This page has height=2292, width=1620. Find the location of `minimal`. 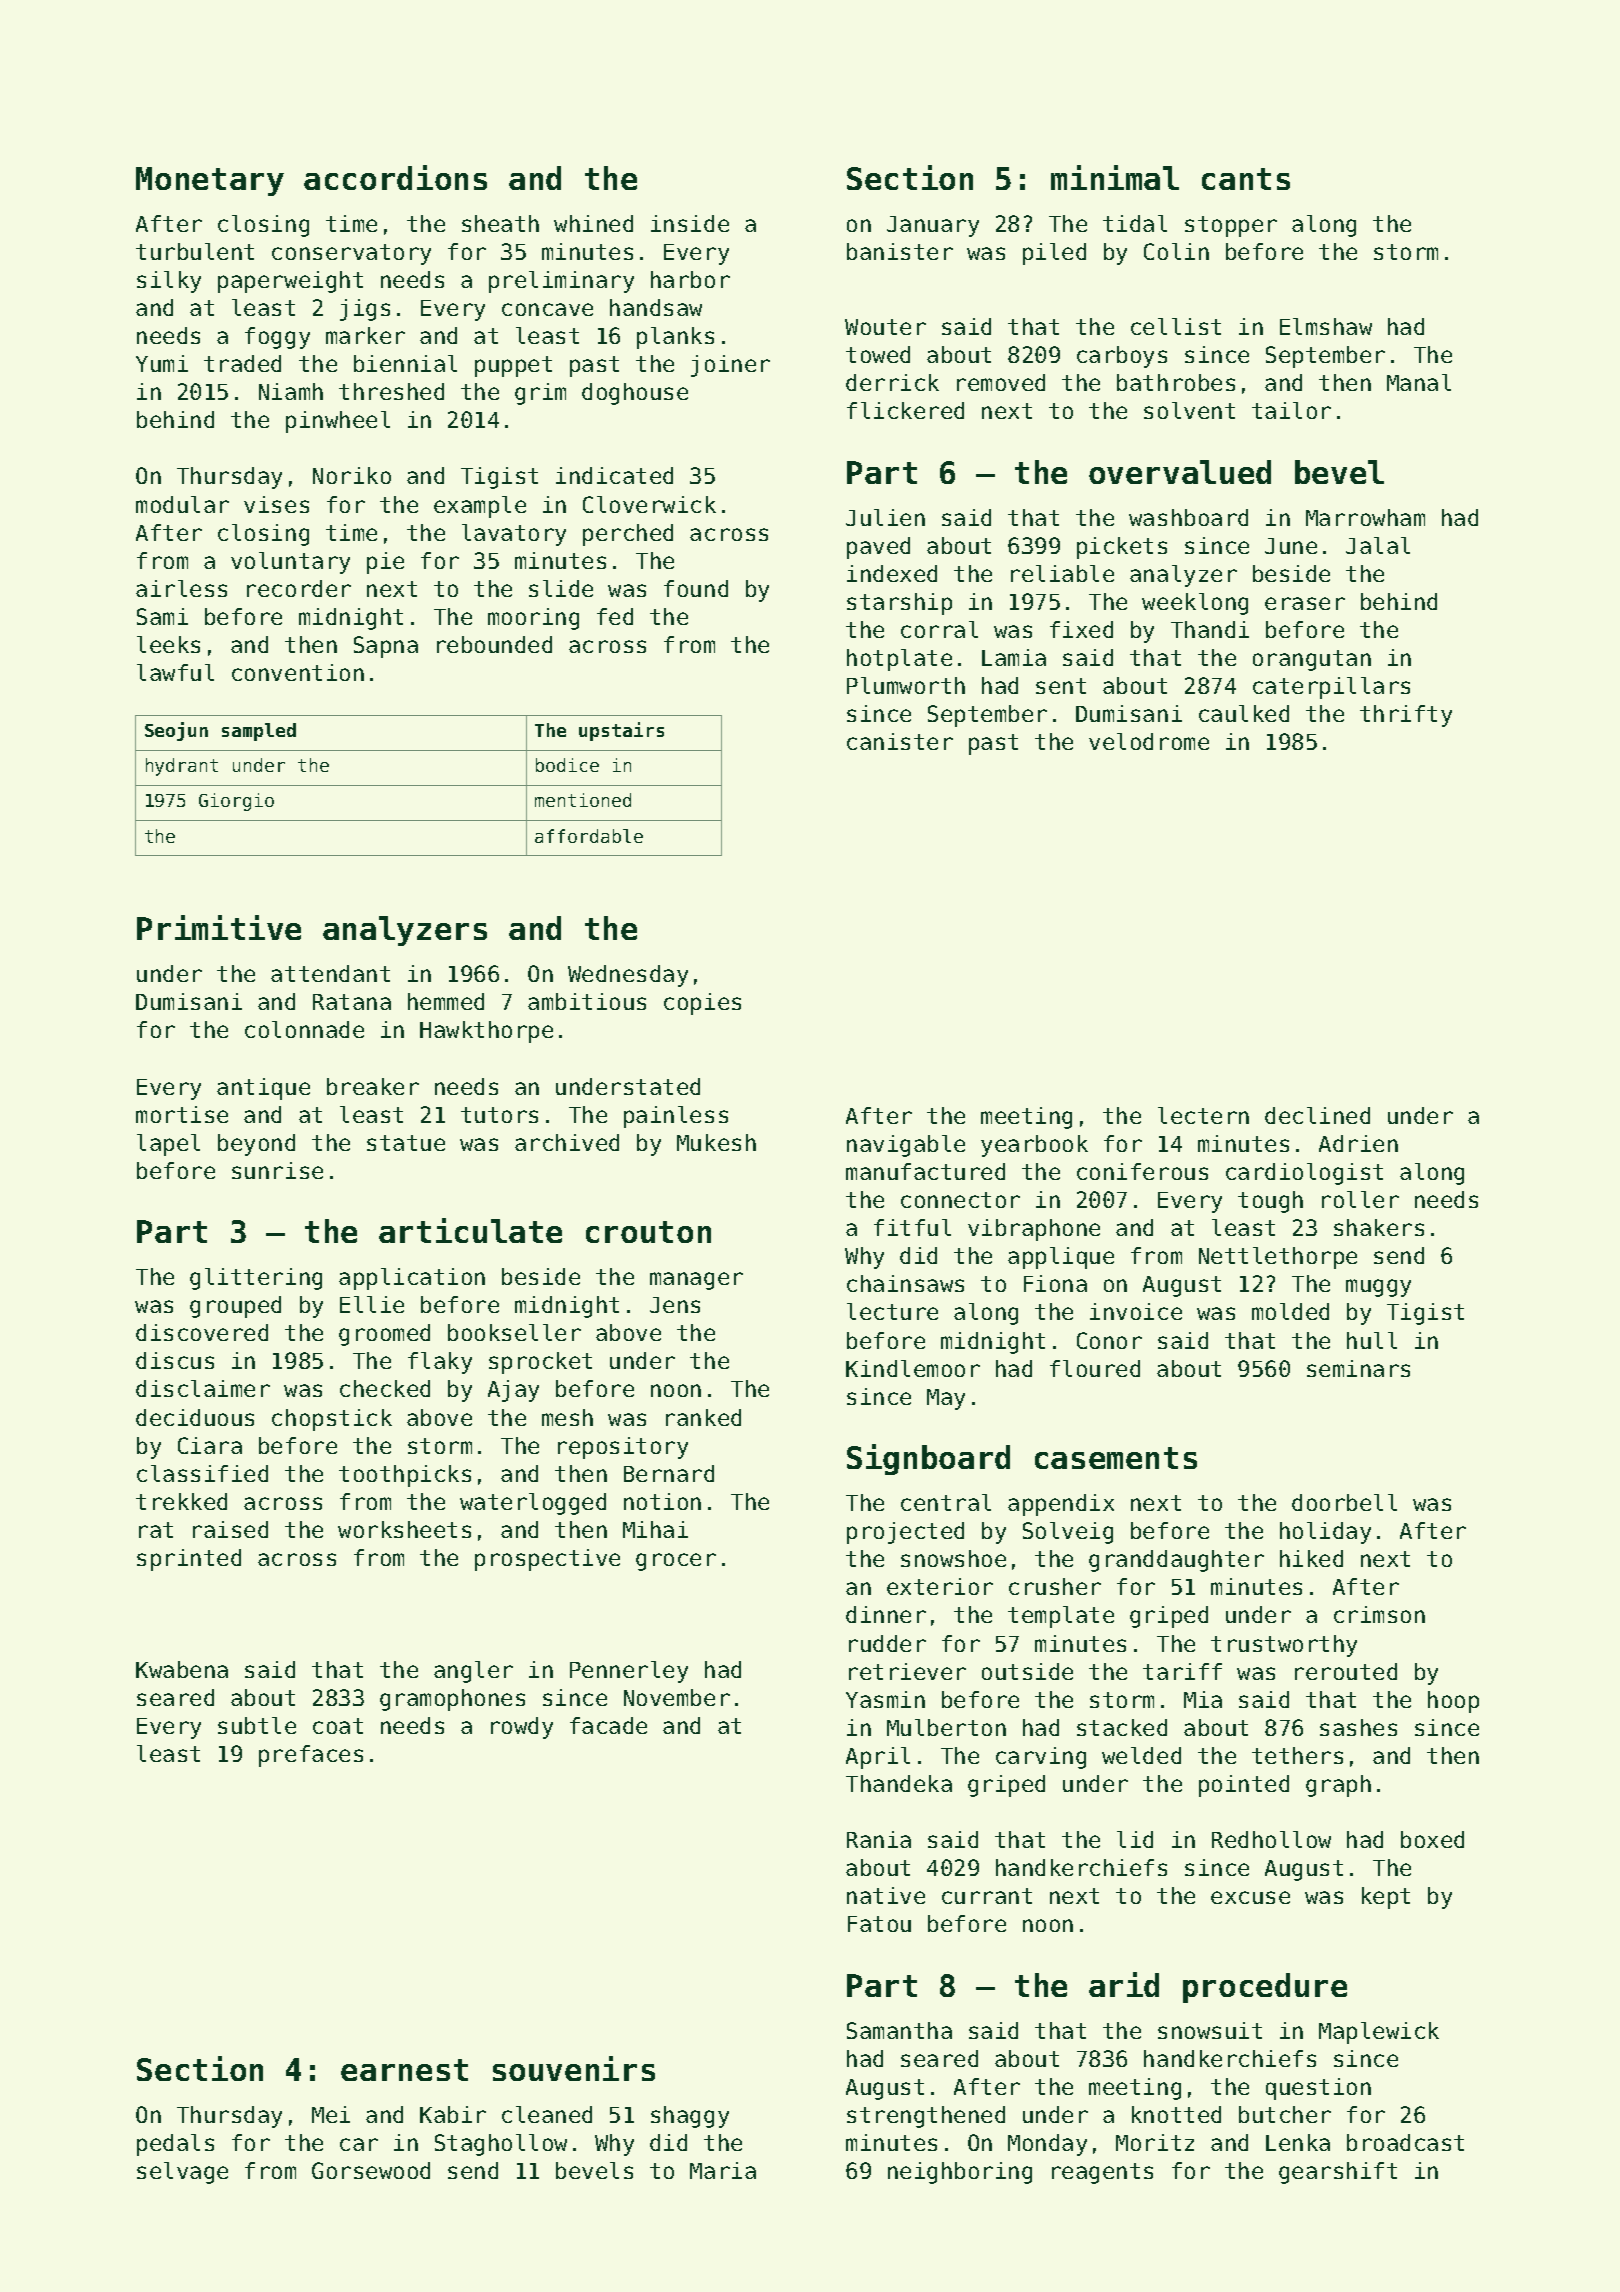

minimal is located at coordinates (1115, 177).
